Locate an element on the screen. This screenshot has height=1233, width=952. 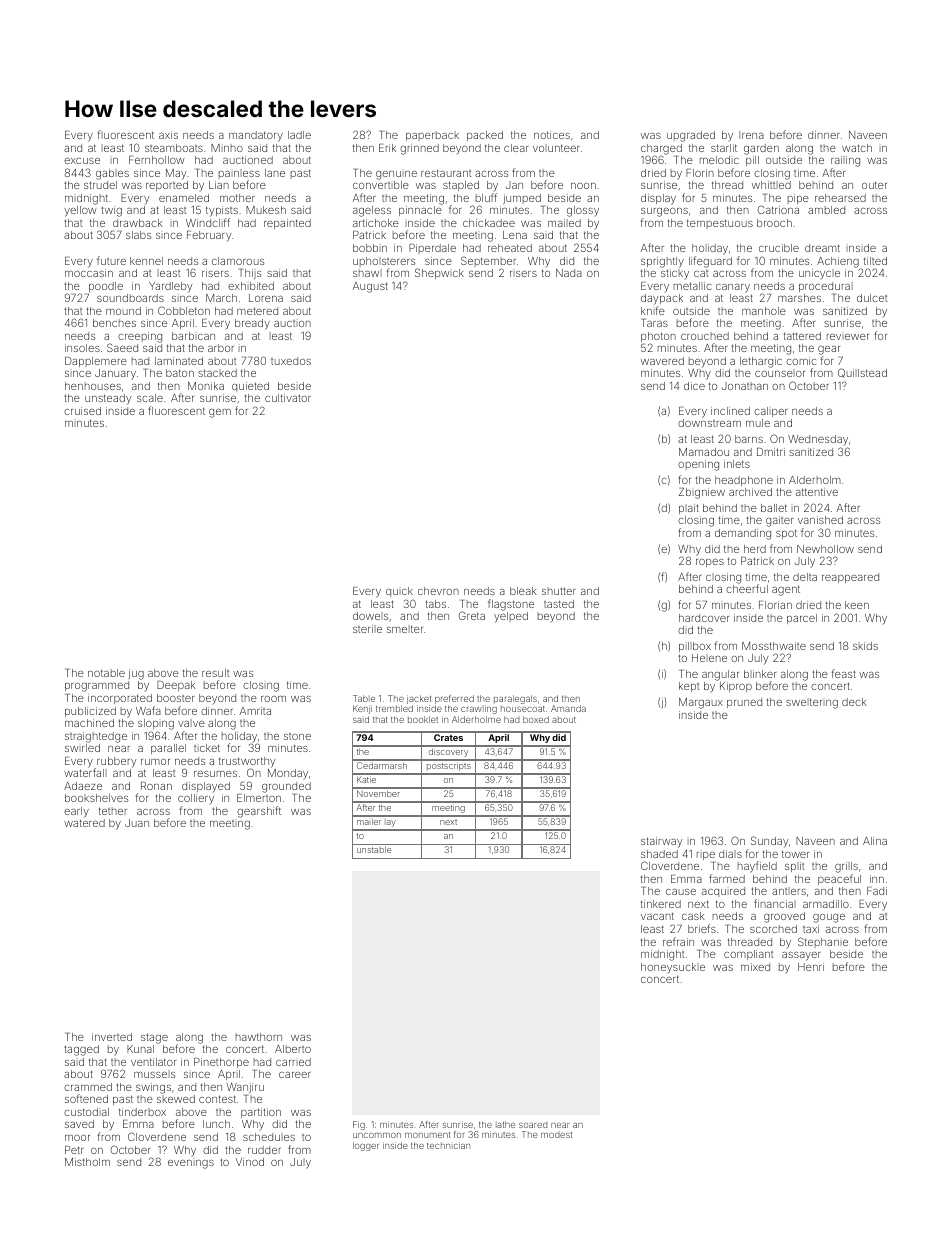
jug is located at coordinates (136, 674).
